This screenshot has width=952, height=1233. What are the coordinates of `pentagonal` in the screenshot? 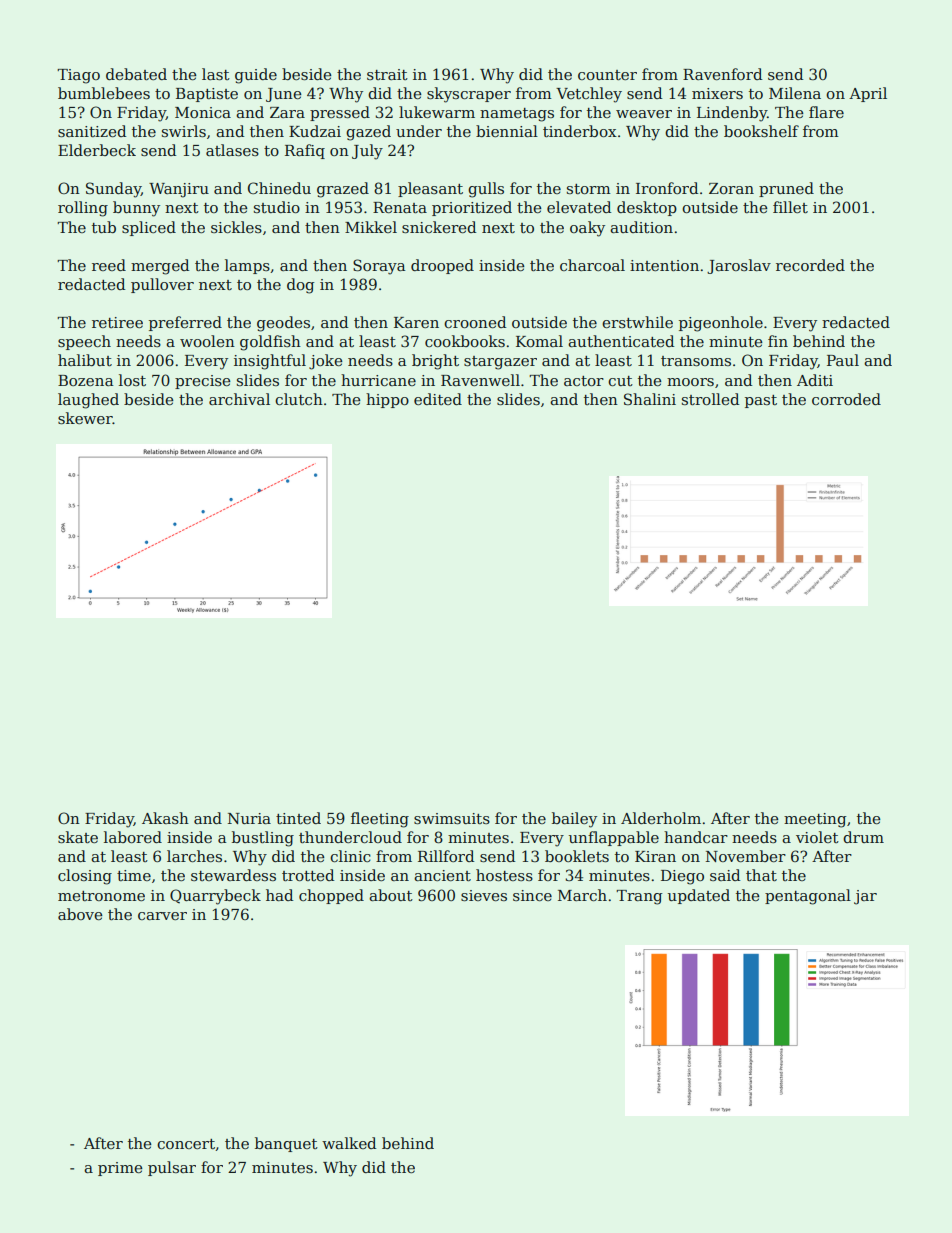 It's located at (808, 897).
